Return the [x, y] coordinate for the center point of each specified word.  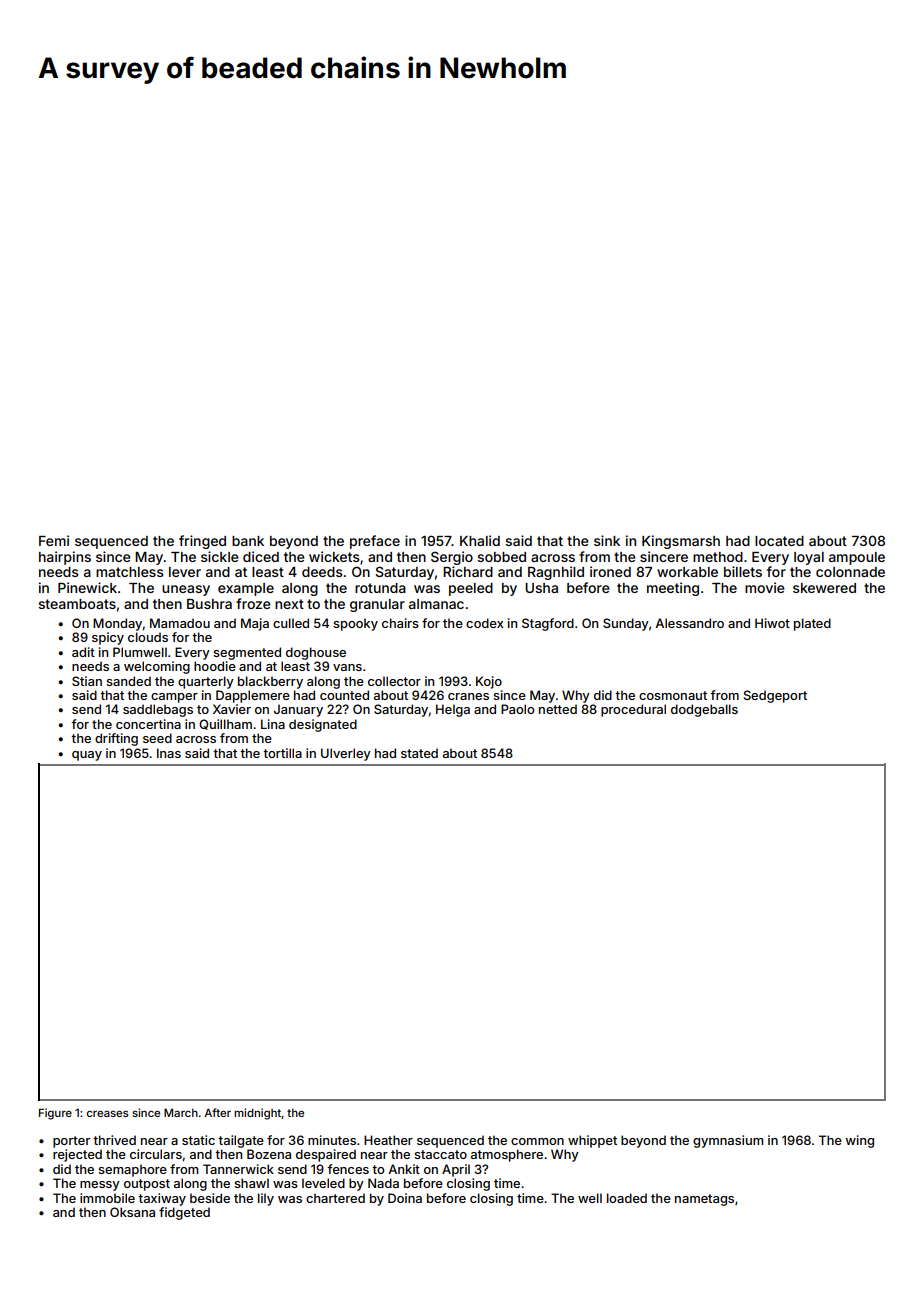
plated [812, 624]
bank [248, 541]
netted [558, 709]
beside [210, 1198]
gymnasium [728, 1141]
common [537, 1141]
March [181, 1112]
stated [419, 753]
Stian [87, 681]
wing [860, 1141]
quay [87, 756]
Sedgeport [775, 696]
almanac [436, 604]
